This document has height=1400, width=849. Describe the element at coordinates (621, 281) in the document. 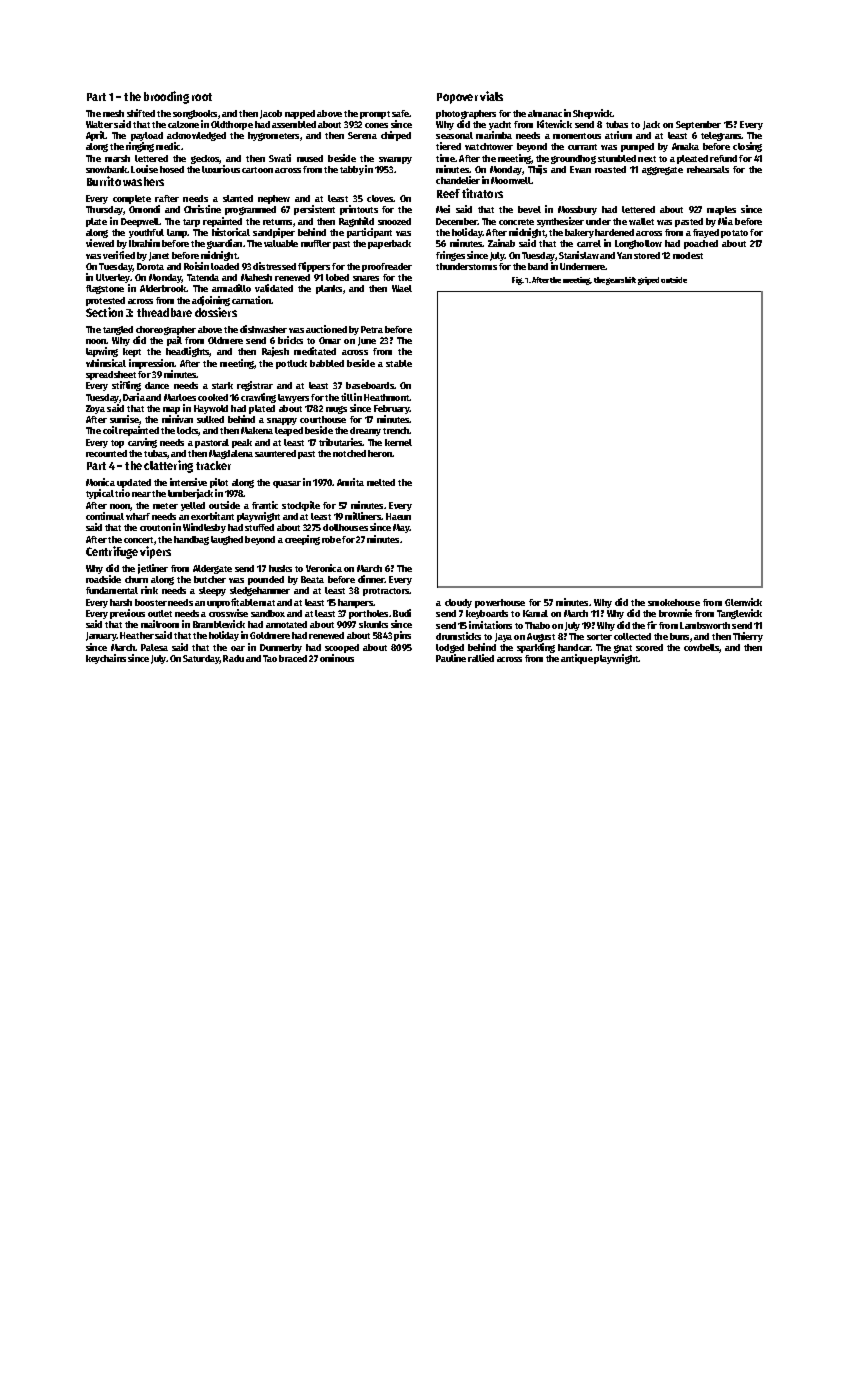

I see `gearshift` at that location.
